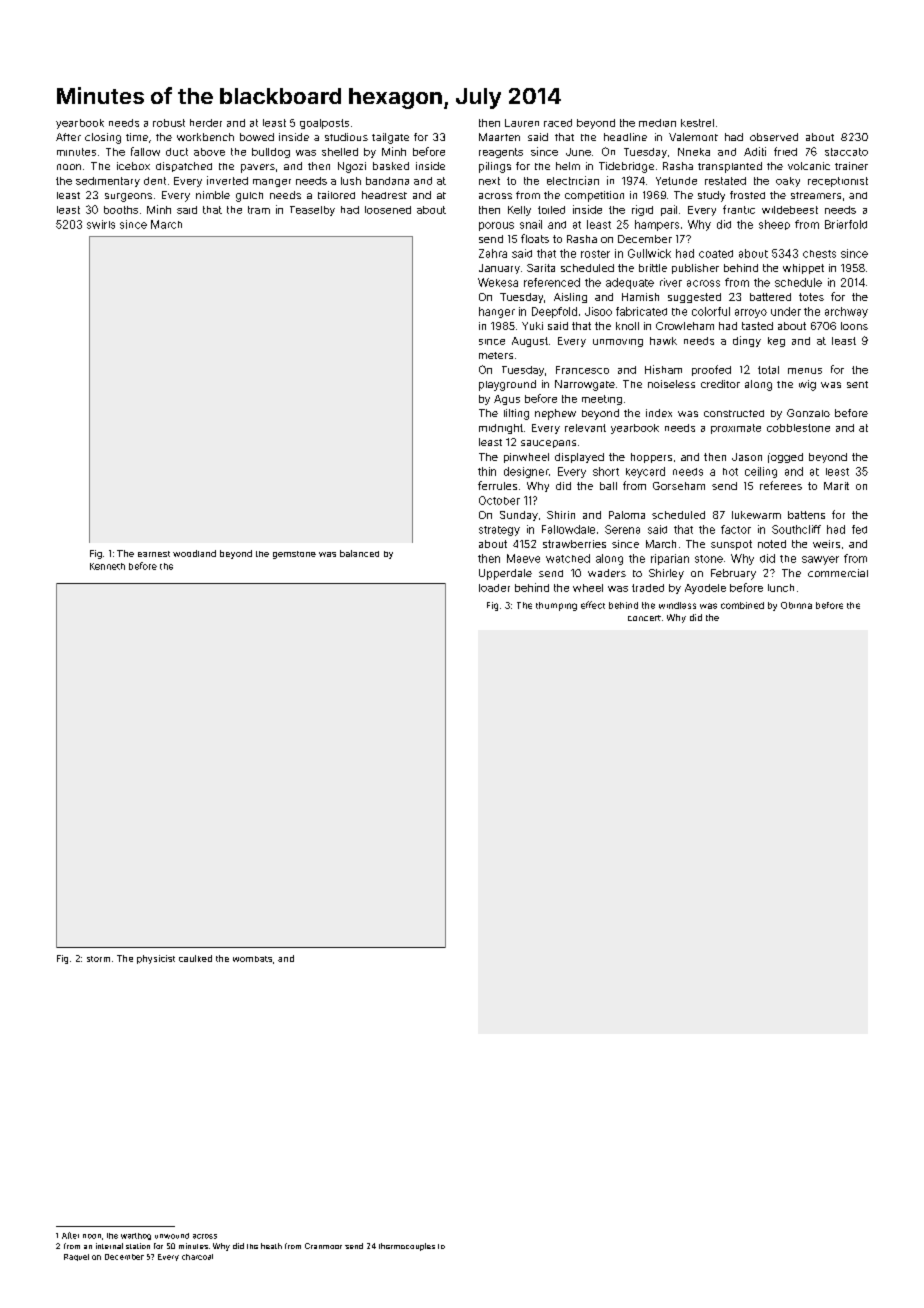 Image resolution: width=924 pixels, height=1308 pixels. What do you see at coordinates (407, 1247) in the screenshot?
I see `thermocouples` at bounding box center [407, 1247].
